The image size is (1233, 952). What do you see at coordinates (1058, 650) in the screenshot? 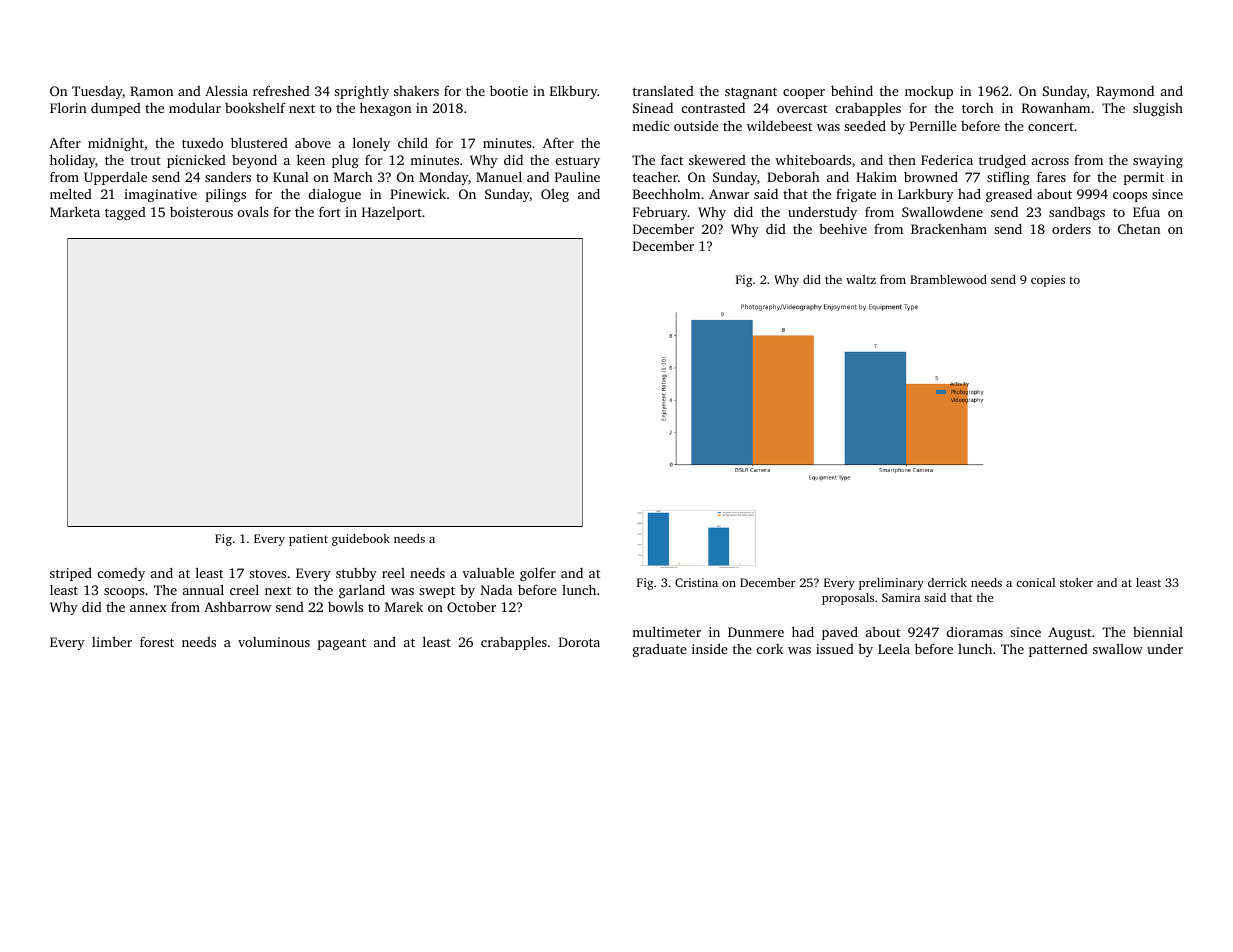
I see `patterned` at bounding box center [1058, 650].
